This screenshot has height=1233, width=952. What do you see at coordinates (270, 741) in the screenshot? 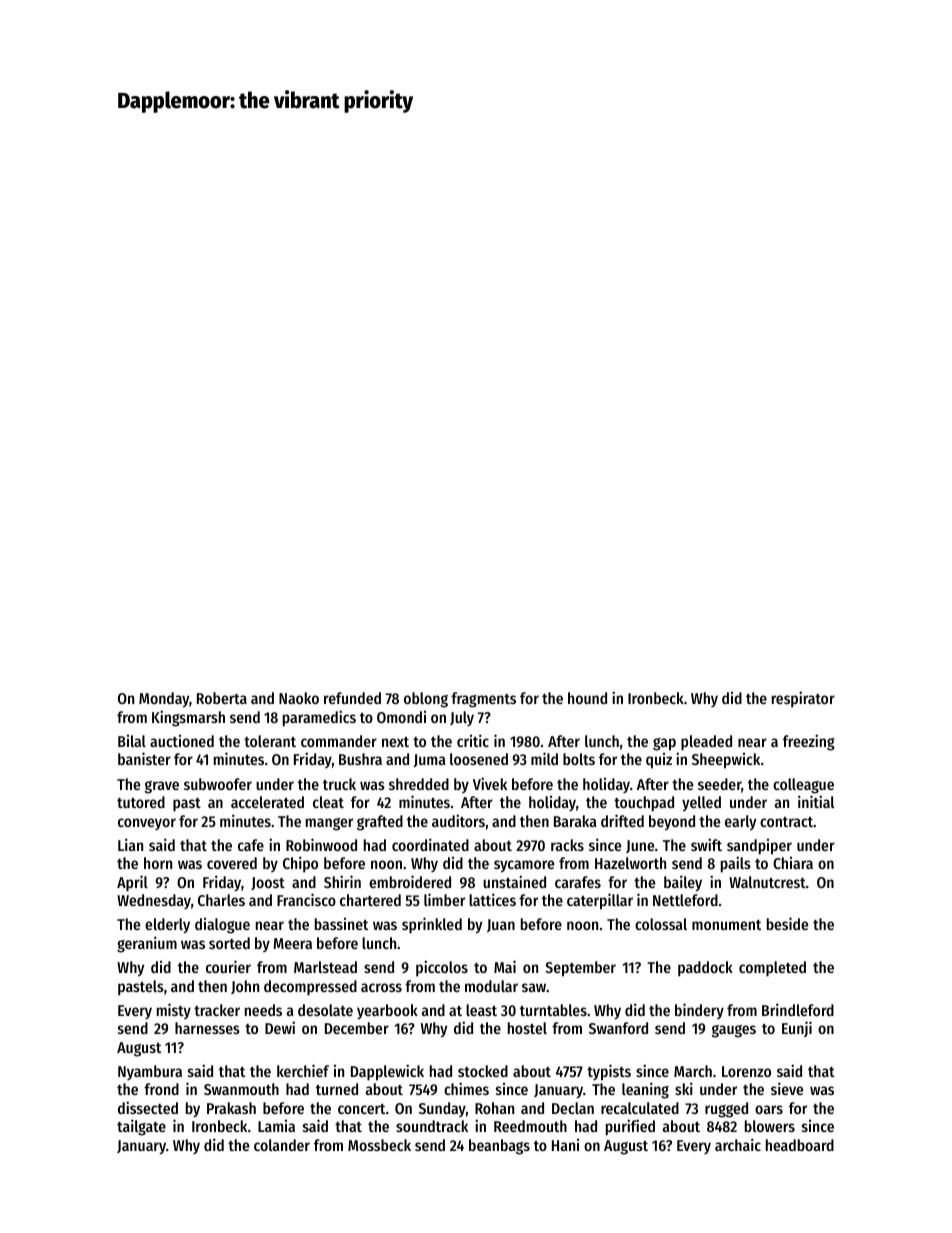
I see `tolerant` at bounding box center [270, 741].
